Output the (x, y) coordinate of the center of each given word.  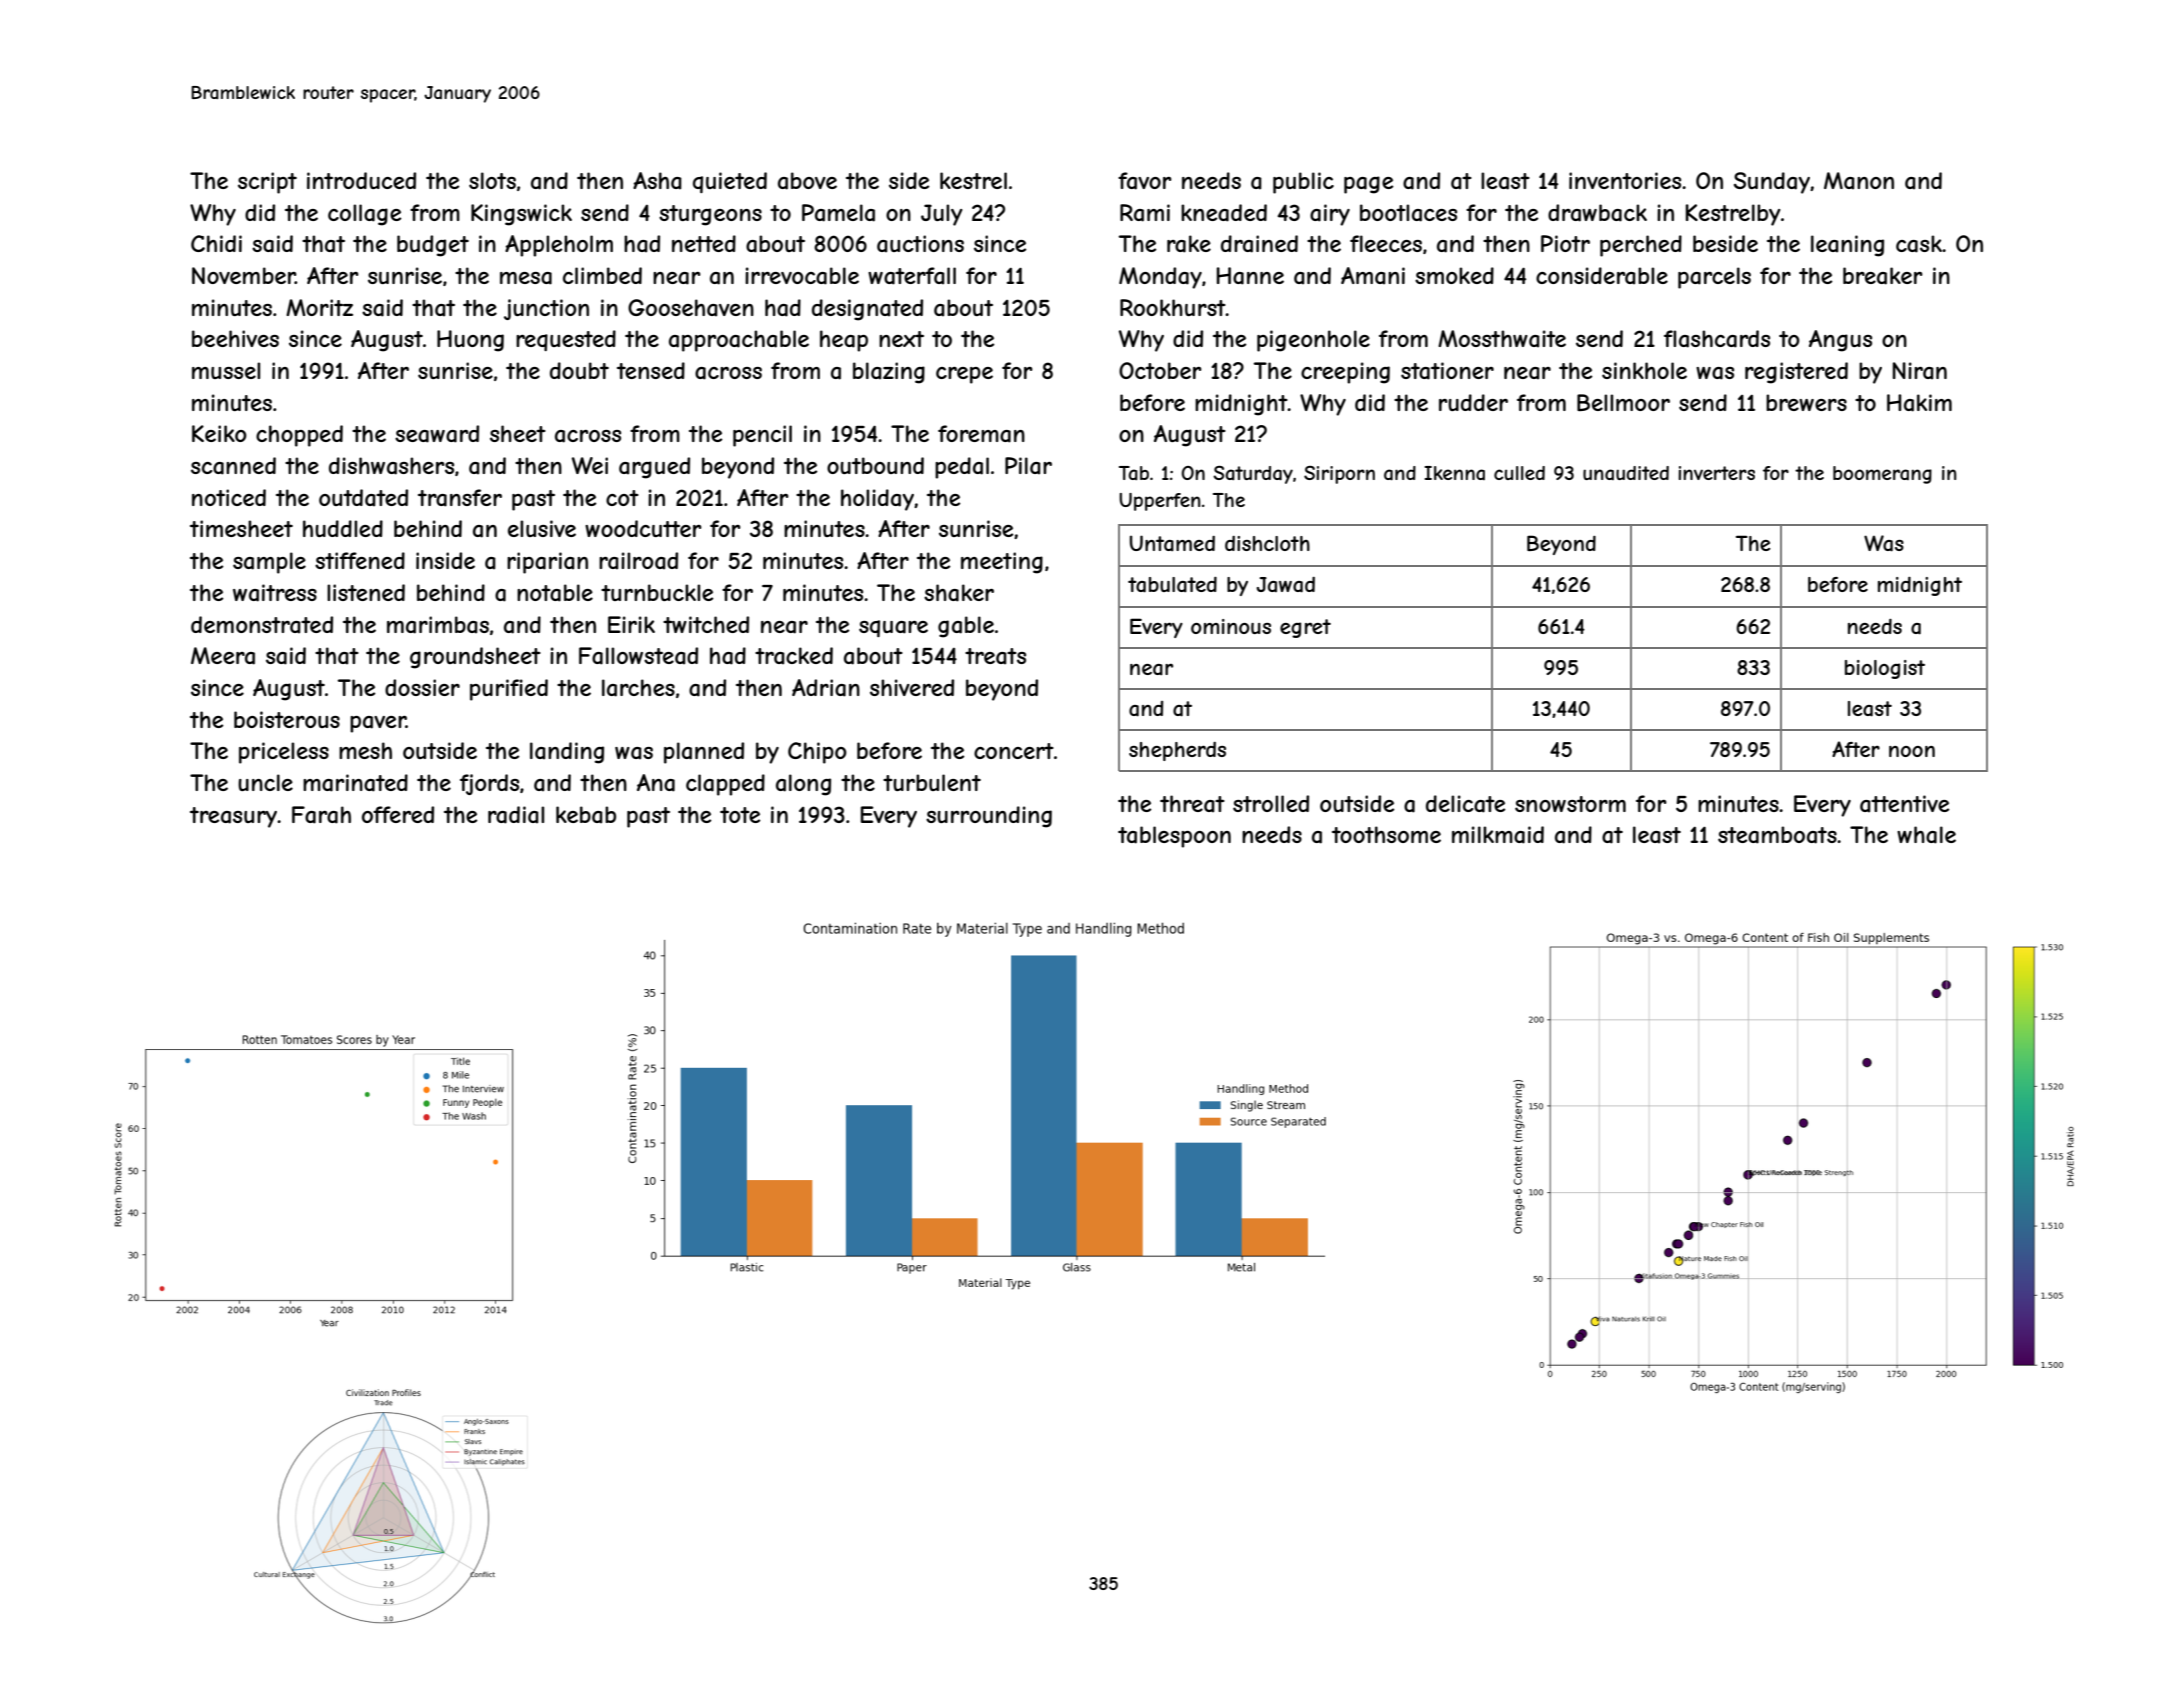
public (1303, 183)
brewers (1806, 402)
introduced (361, 180)
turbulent (932, 782)
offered (398, 814)
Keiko (219, 433)
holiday (877, 500)
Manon (1859, 181)
